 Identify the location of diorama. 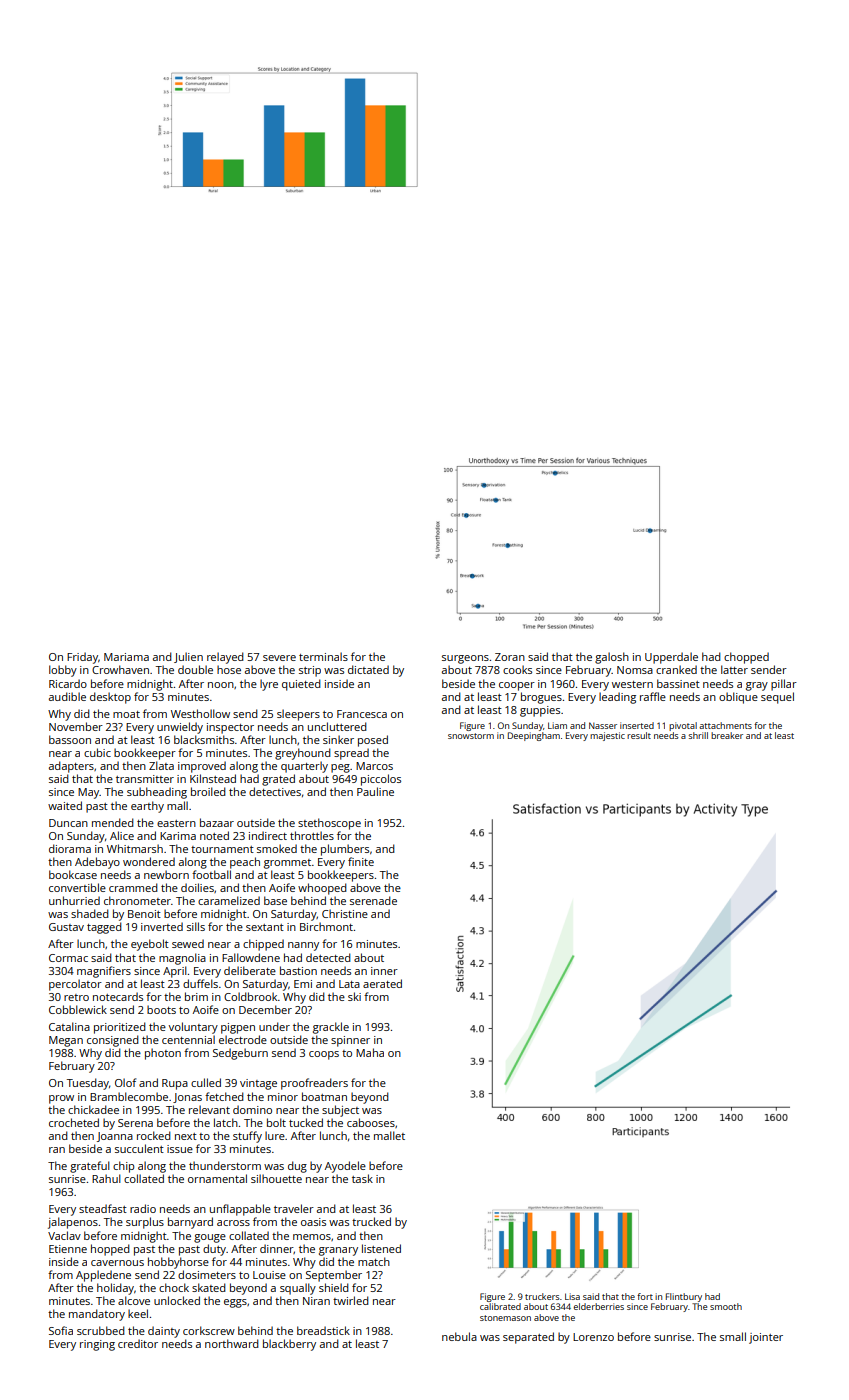
(70, 848).
